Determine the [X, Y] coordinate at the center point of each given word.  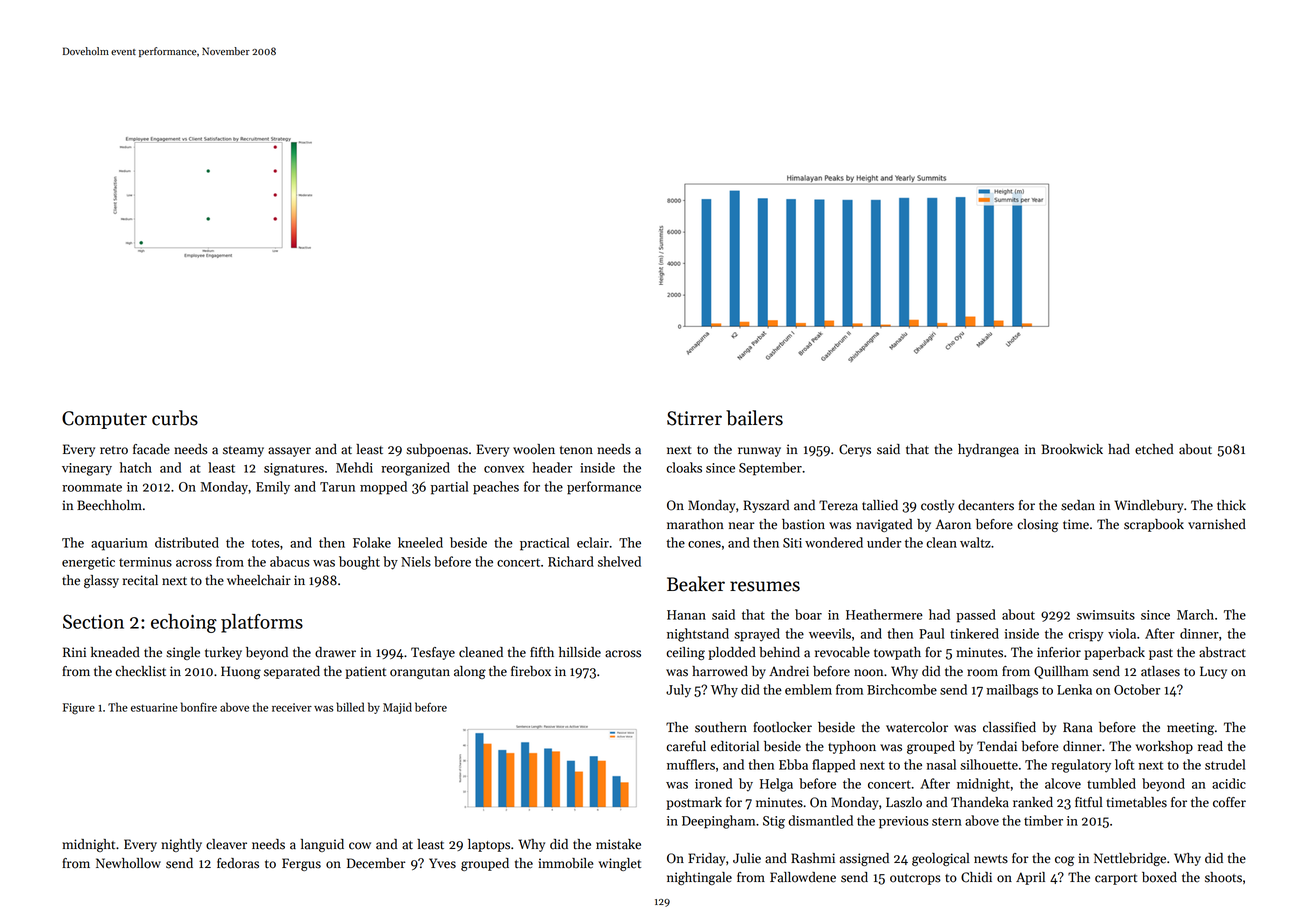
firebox [531, 671]
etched [1154, 449]
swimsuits [1106, 615]
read [1210, 746]
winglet [620, 864]
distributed [187, 542]
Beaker [696, 584]
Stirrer [694, 418]
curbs [175, 418]
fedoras [238, 863]
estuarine [154, 707]
